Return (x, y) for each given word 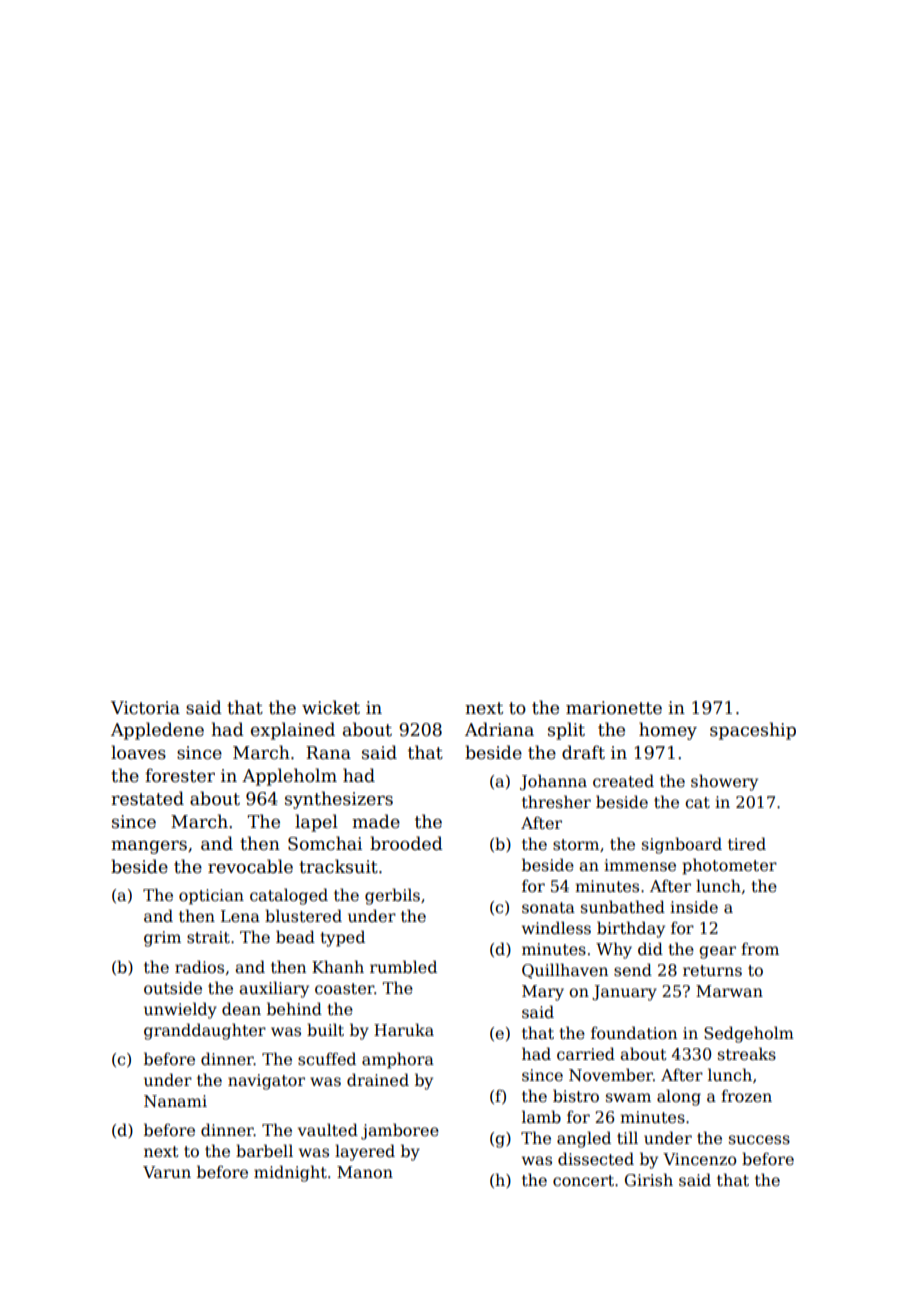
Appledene (157, 731)
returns (712, 971)
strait (208, 937)
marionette (614, 708)
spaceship (753, 731)
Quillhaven (565, 971)
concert (583, 1181)
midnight (290, 1173)
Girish (649, 1180)
